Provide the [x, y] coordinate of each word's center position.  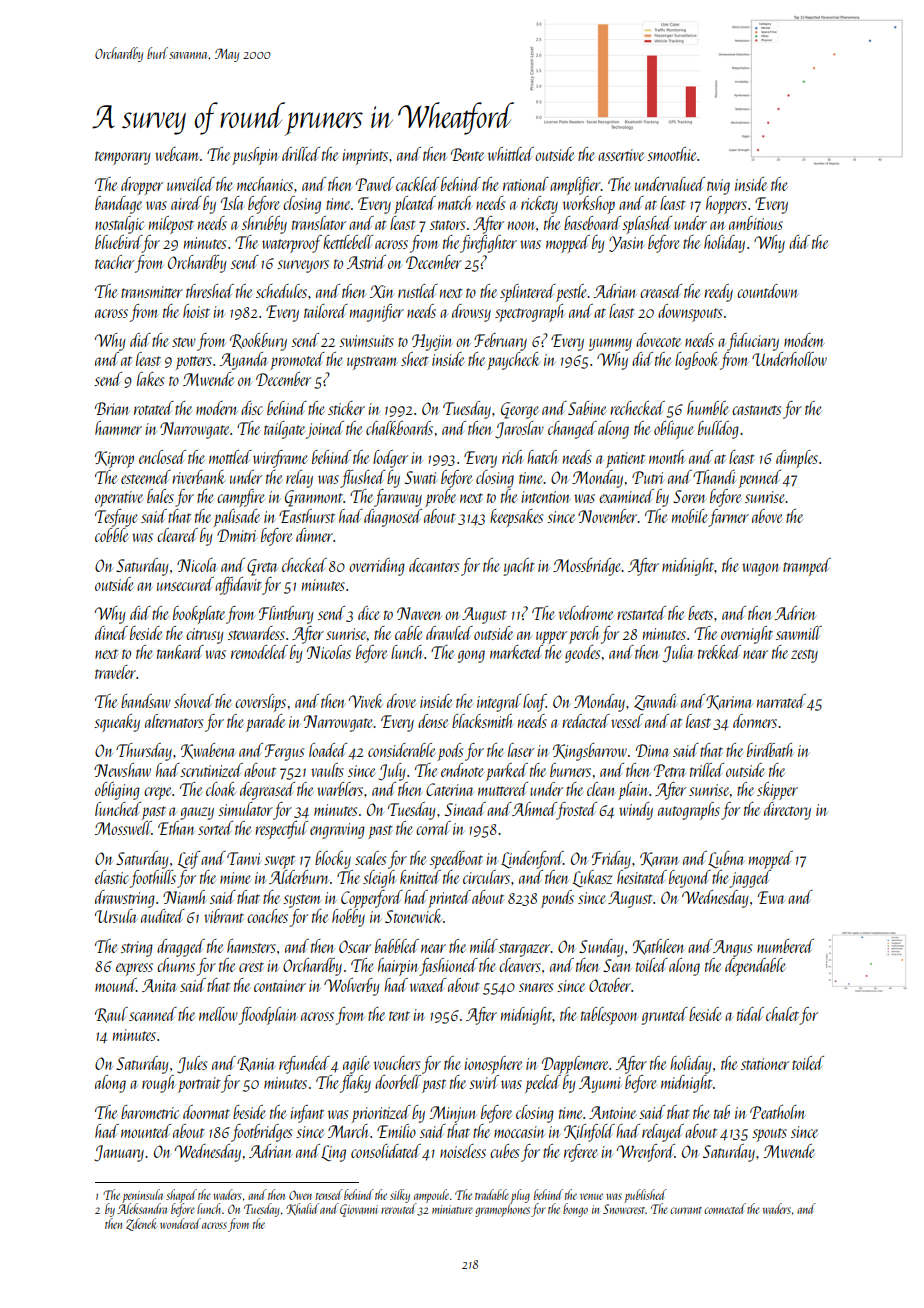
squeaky [117, 723]
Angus [732, 948]
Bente [467, 154]
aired [186, 203]
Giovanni [359, 1210]
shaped [181, 1196]
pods [450, 752]
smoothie [671, 154]
